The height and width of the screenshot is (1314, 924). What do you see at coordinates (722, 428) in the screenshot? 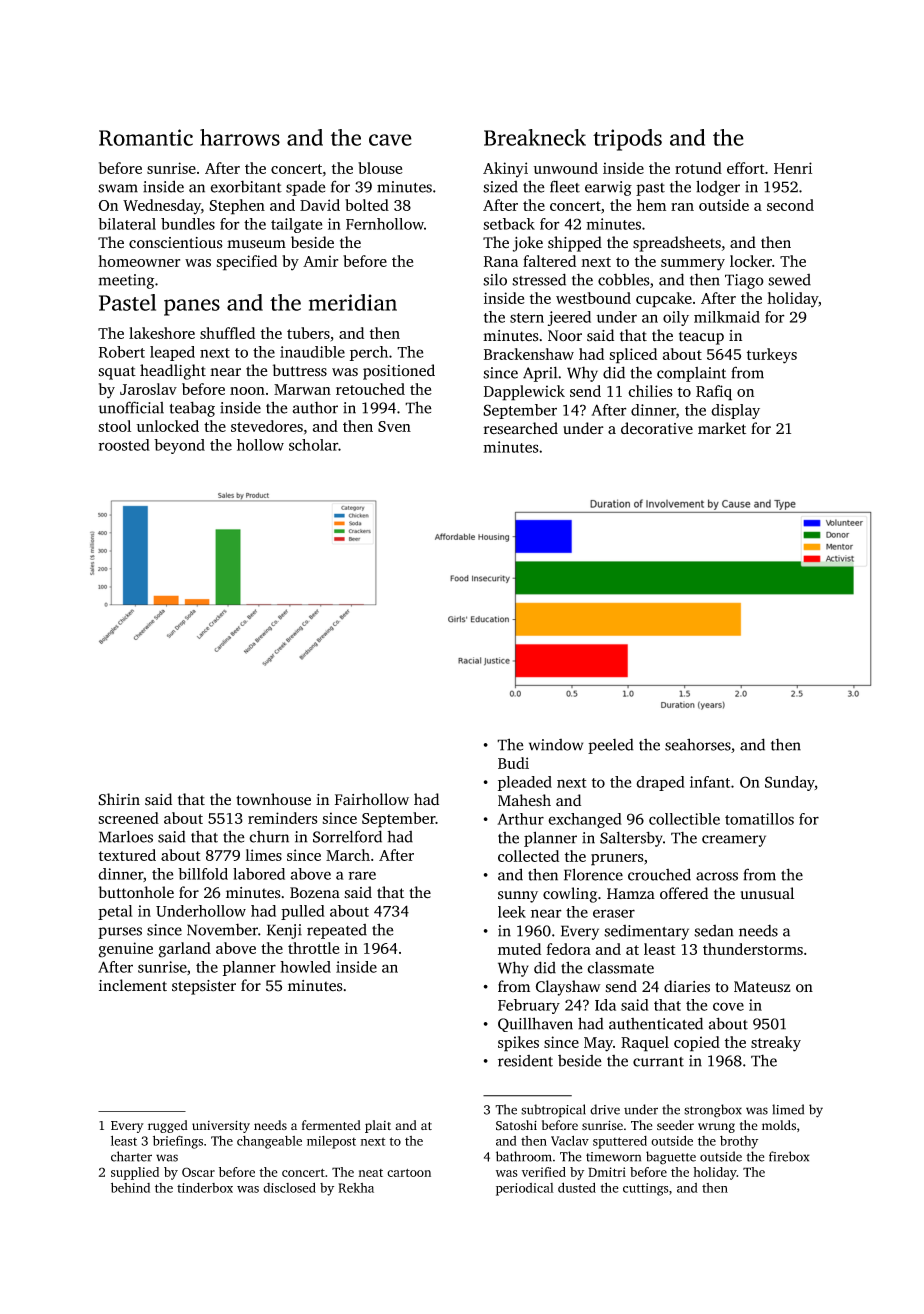
I see `market` at bounding box center [722, 428].
